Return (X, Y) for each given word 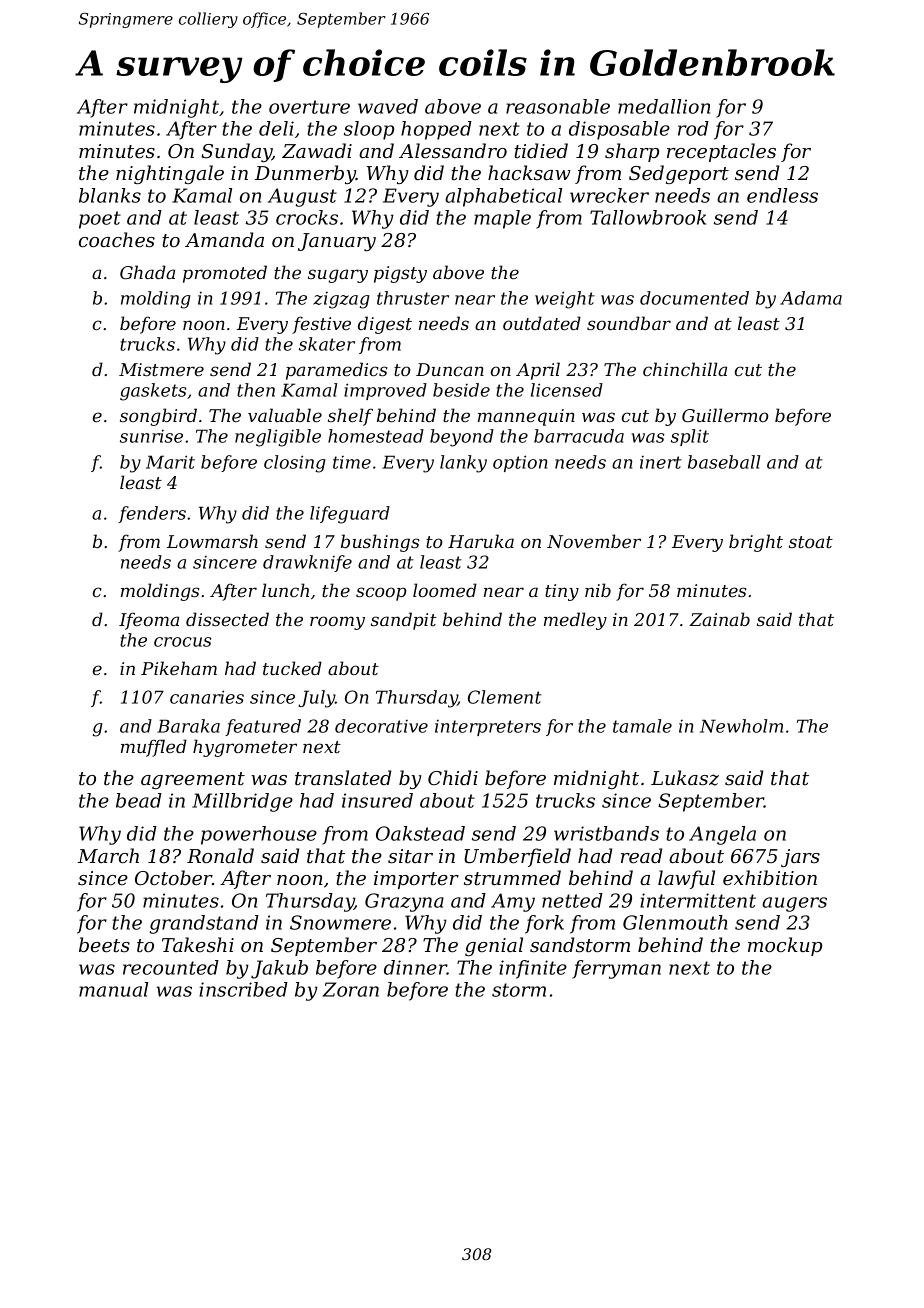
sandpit (404, 621)
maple (502, 219)
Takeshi (198, 945)
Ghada (147, 272)
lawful (686, 879)
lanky (463, 464)
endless (782, 195)
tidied (541, 150)
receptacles (721, 152)
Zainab (719, 619)
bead (139, 800)
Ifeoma (149, 621)
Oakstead (420, 833)
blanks (110, 195)
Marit (170, 462)
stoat (811, 542)
